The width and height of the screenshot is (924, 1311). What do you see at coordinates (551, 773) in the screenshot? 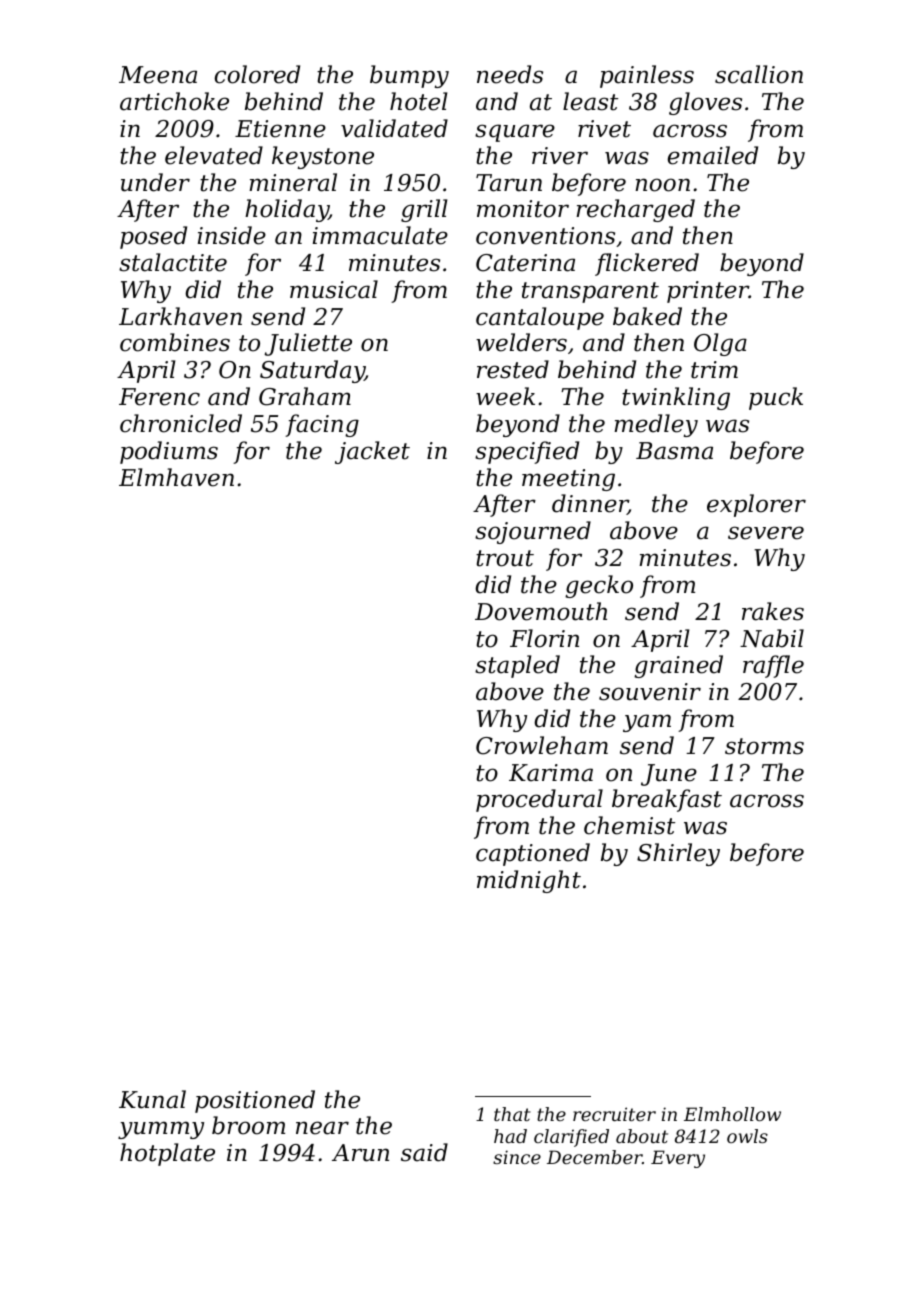
I see `Karima` at bounding box center [551, 773].
